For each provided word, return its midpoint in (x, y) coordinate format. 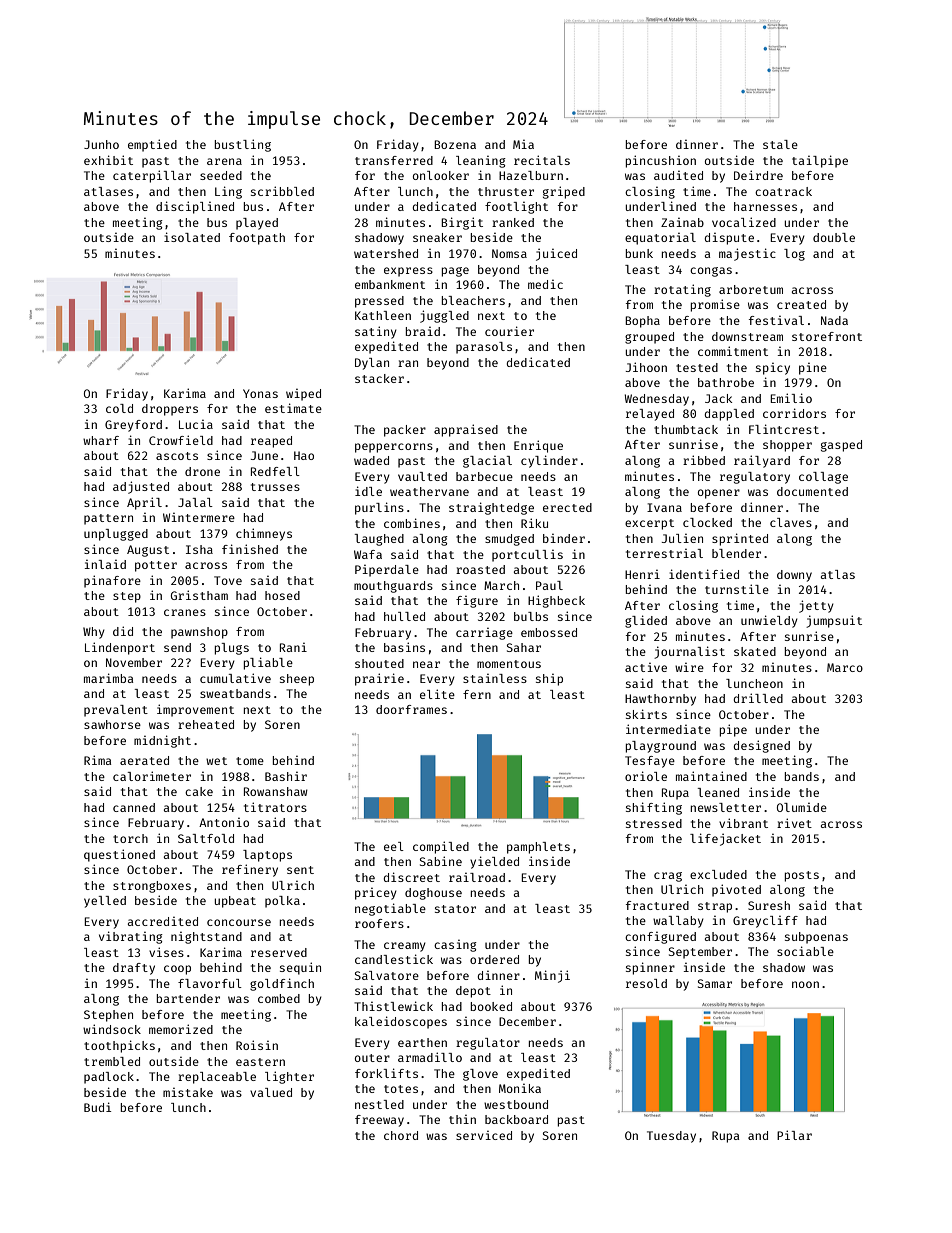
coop (177, 970)
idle (368, 491)
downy (794, 576)
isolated (192, 237)
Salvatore (387, 975)
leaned (718, 792)
